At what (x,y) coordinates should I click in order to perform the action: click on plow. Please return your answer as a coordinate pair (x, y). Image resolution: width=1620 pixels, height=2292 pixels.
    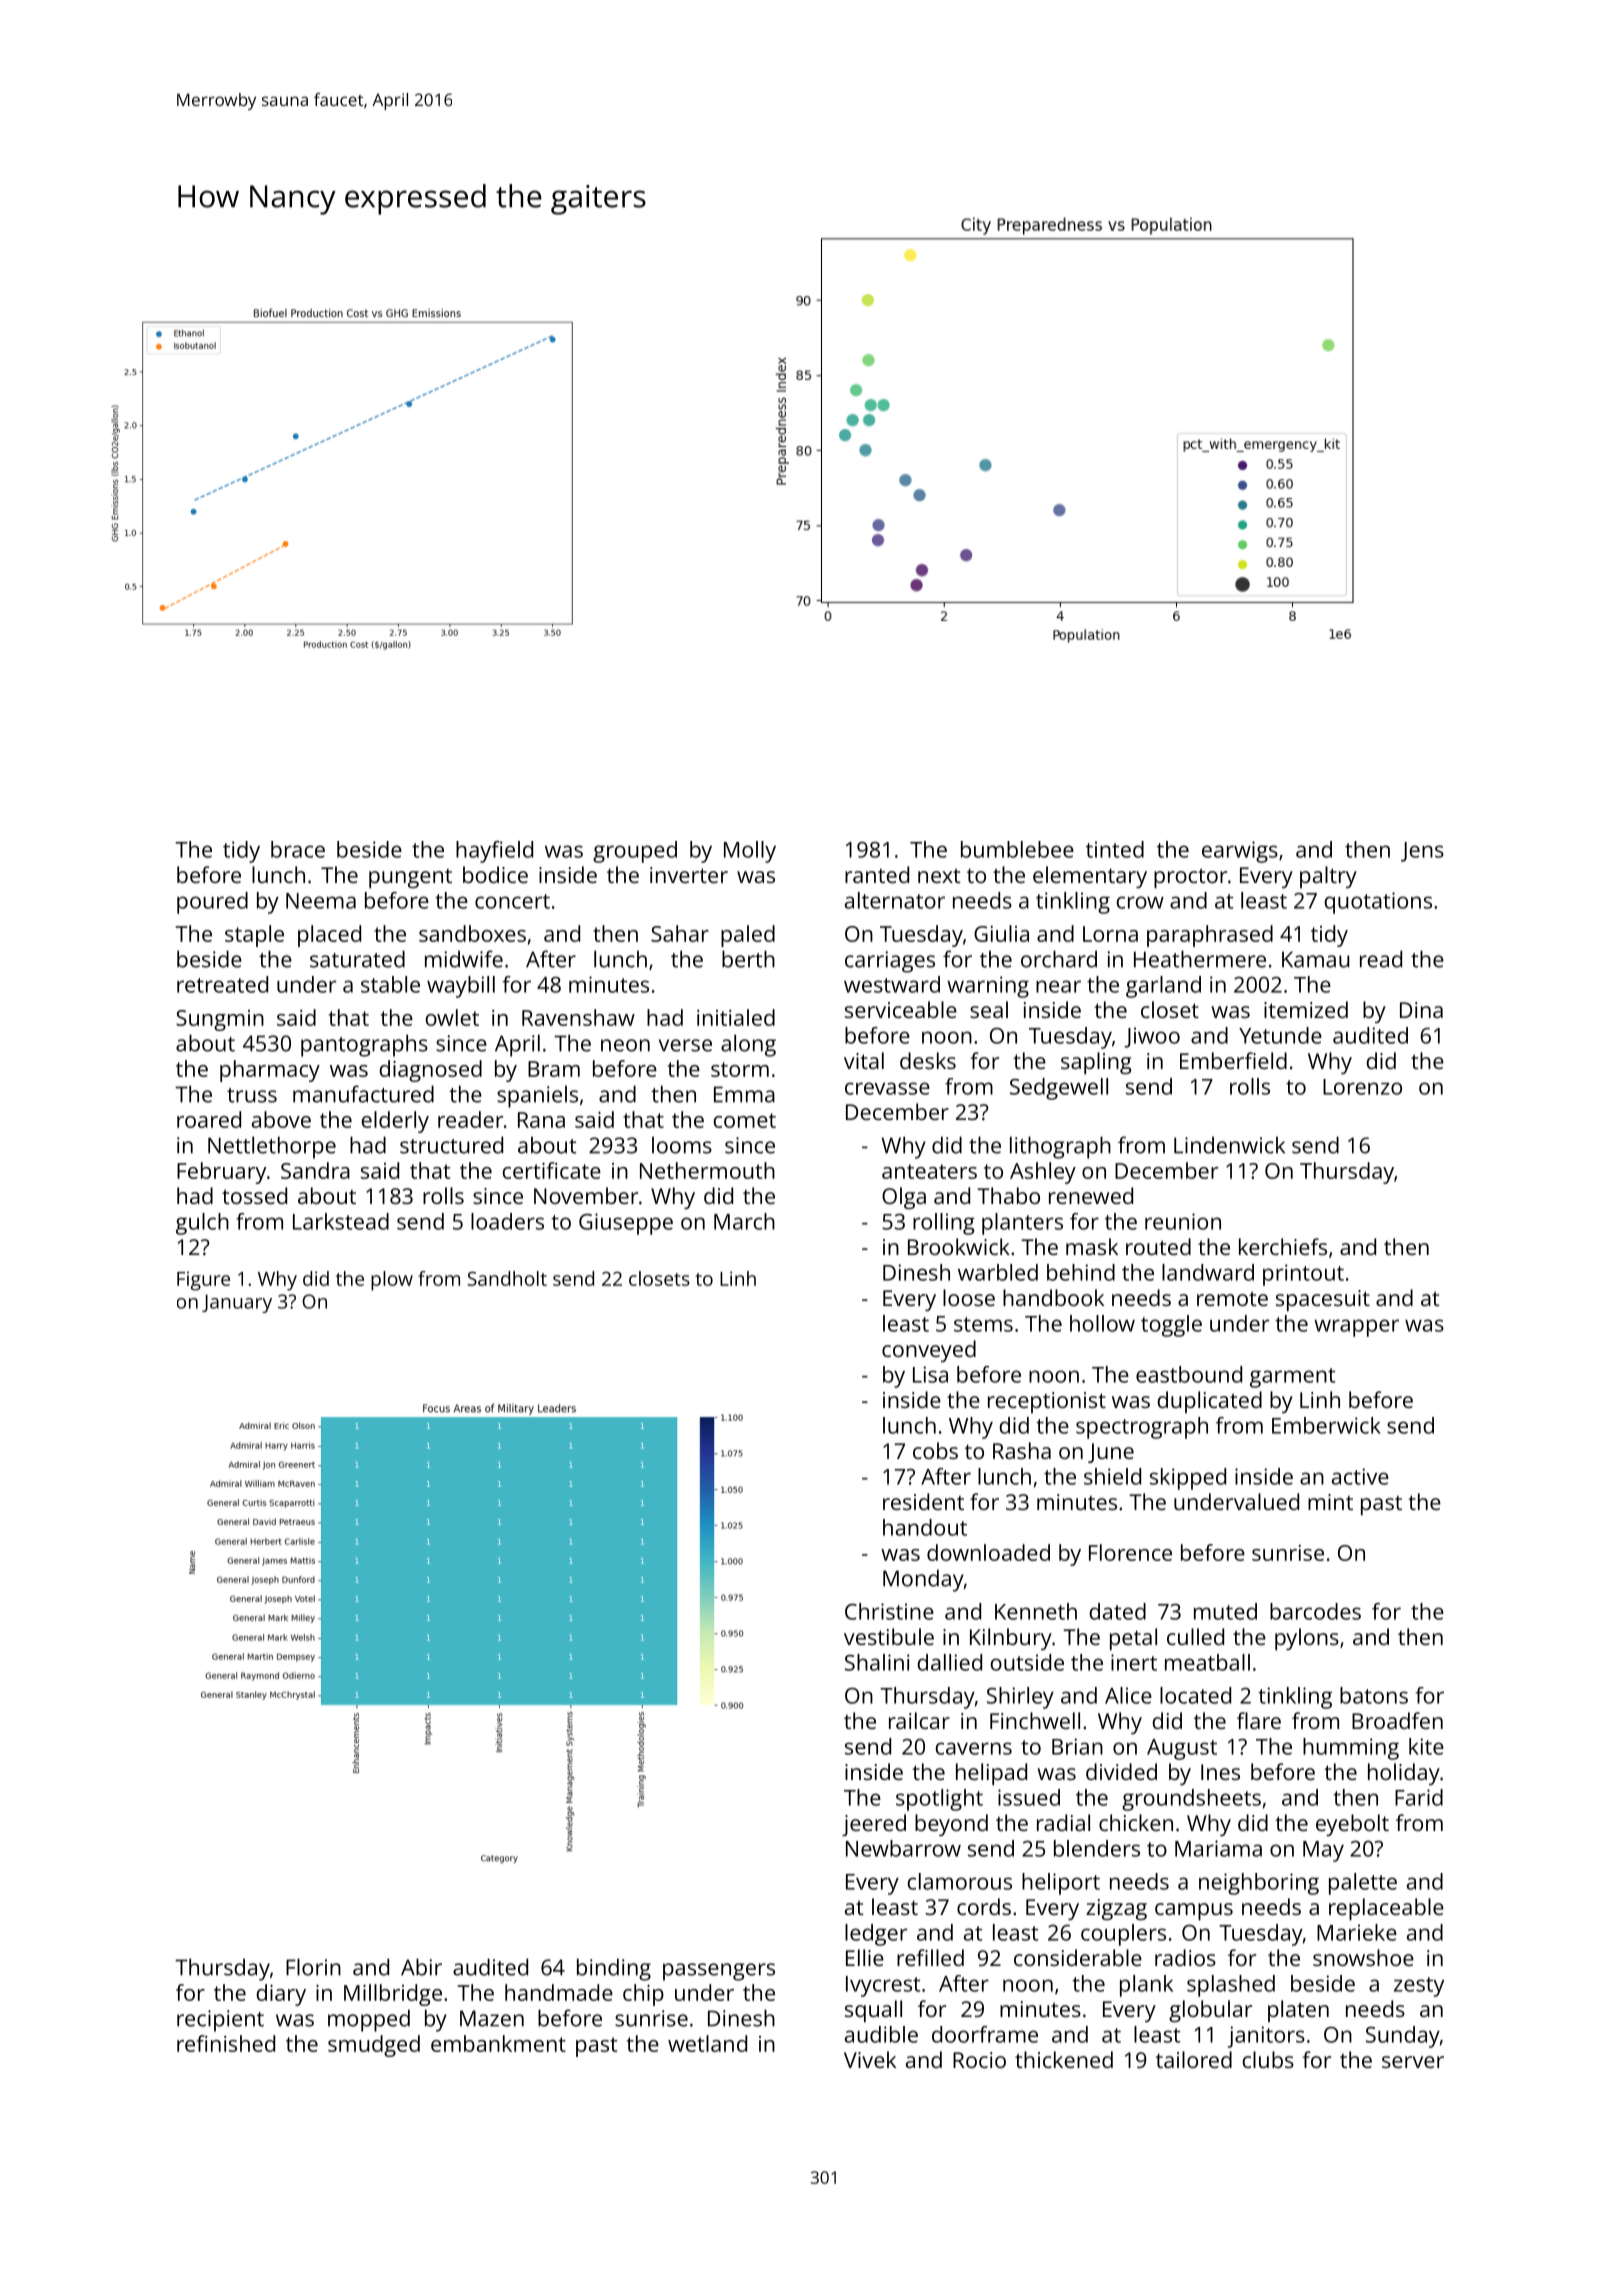
    Looking at the image, I should click on (392, 1281).
